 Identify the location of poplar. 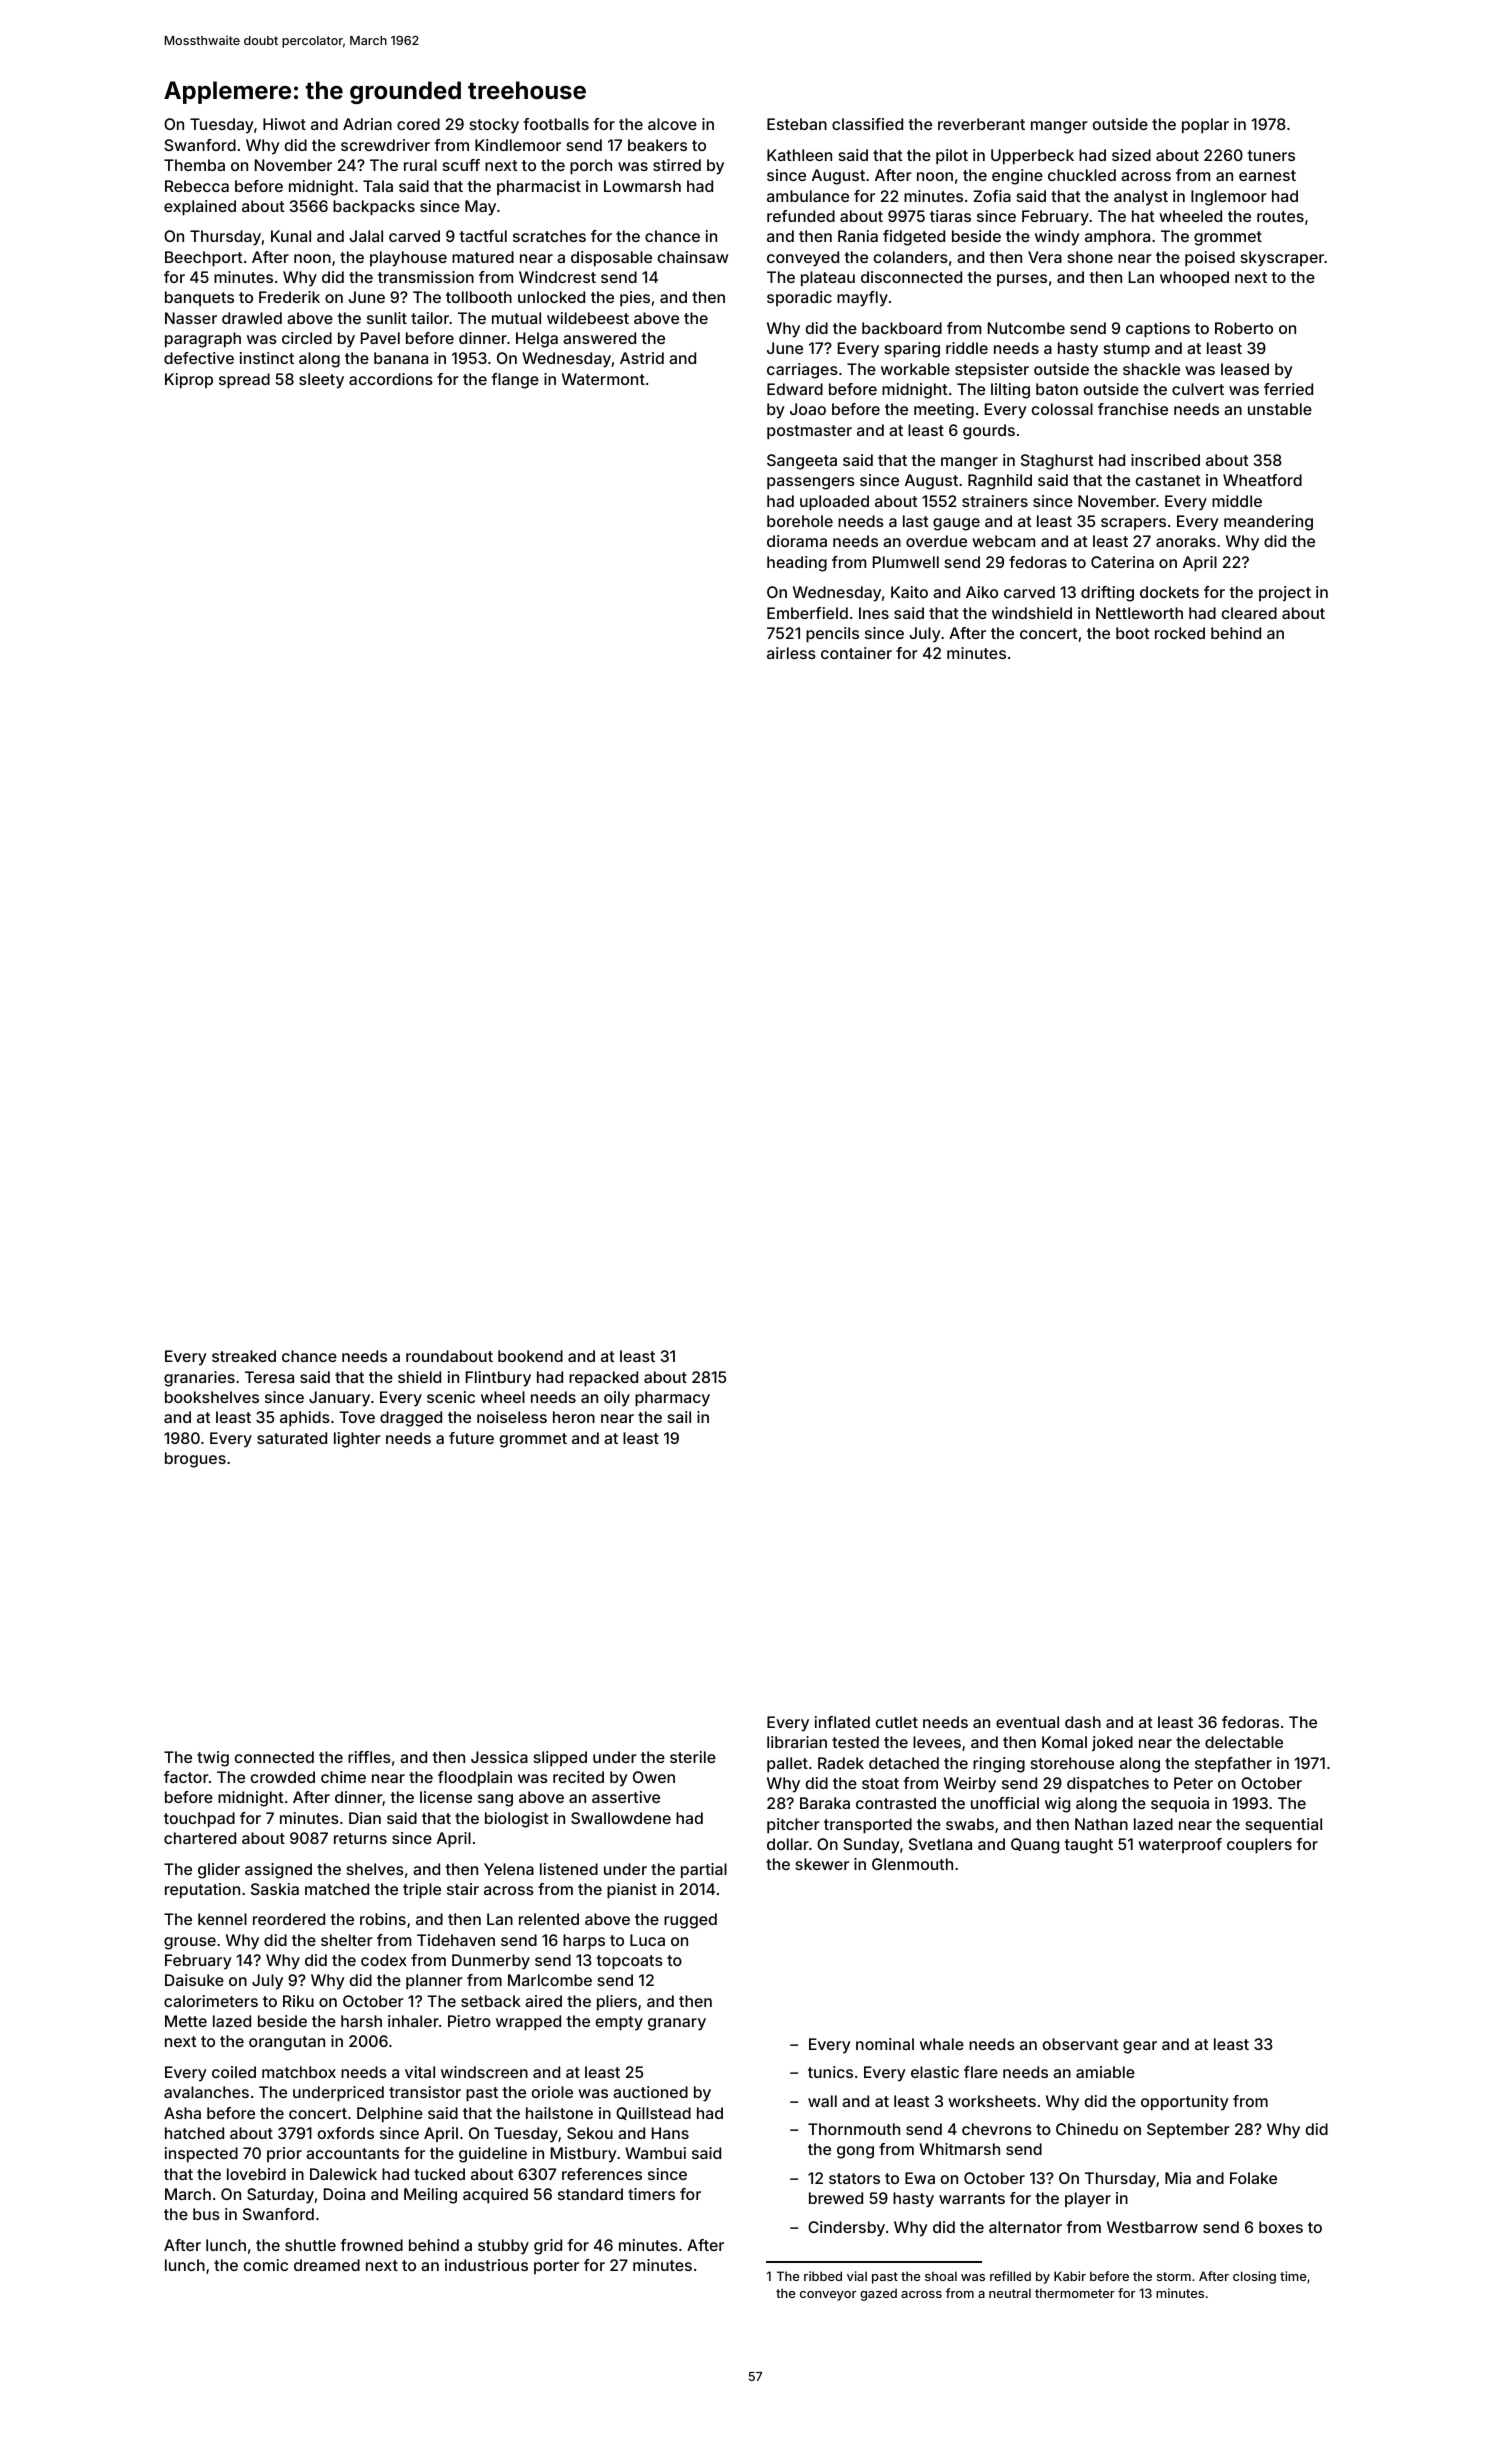
(1205, 126).
